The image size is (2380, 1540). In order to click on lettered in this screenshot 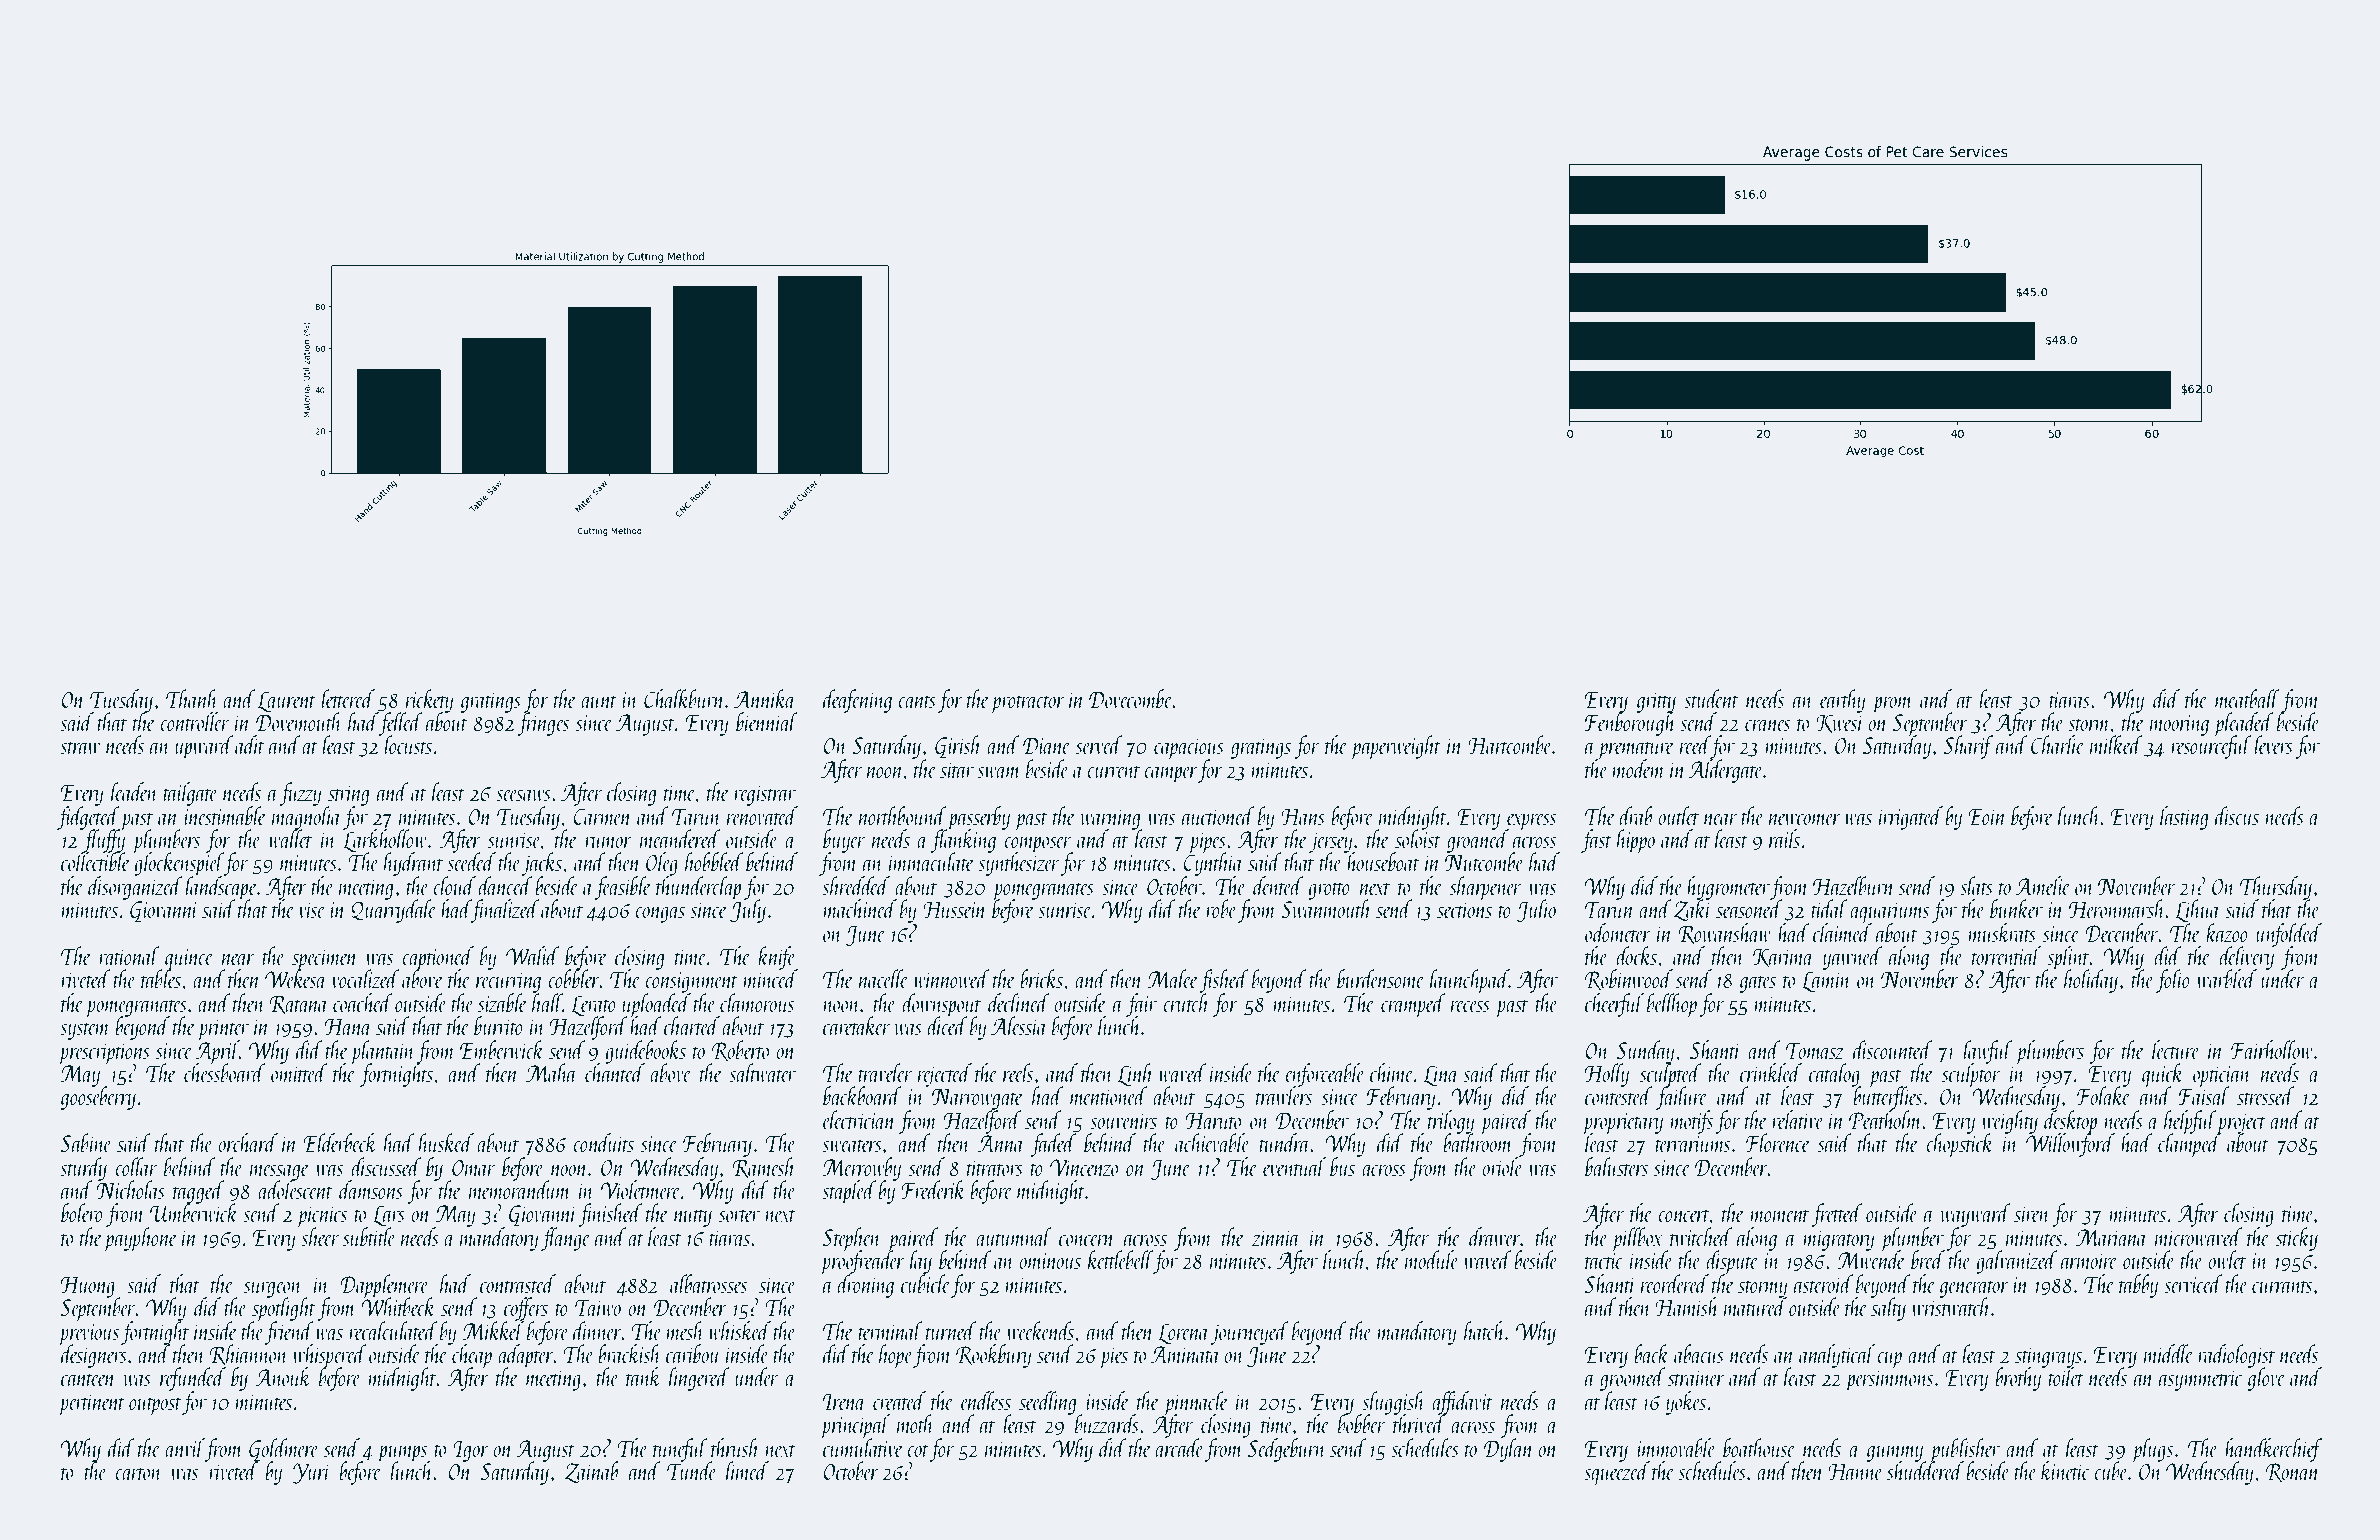, I will do `click(348, 698)`.
